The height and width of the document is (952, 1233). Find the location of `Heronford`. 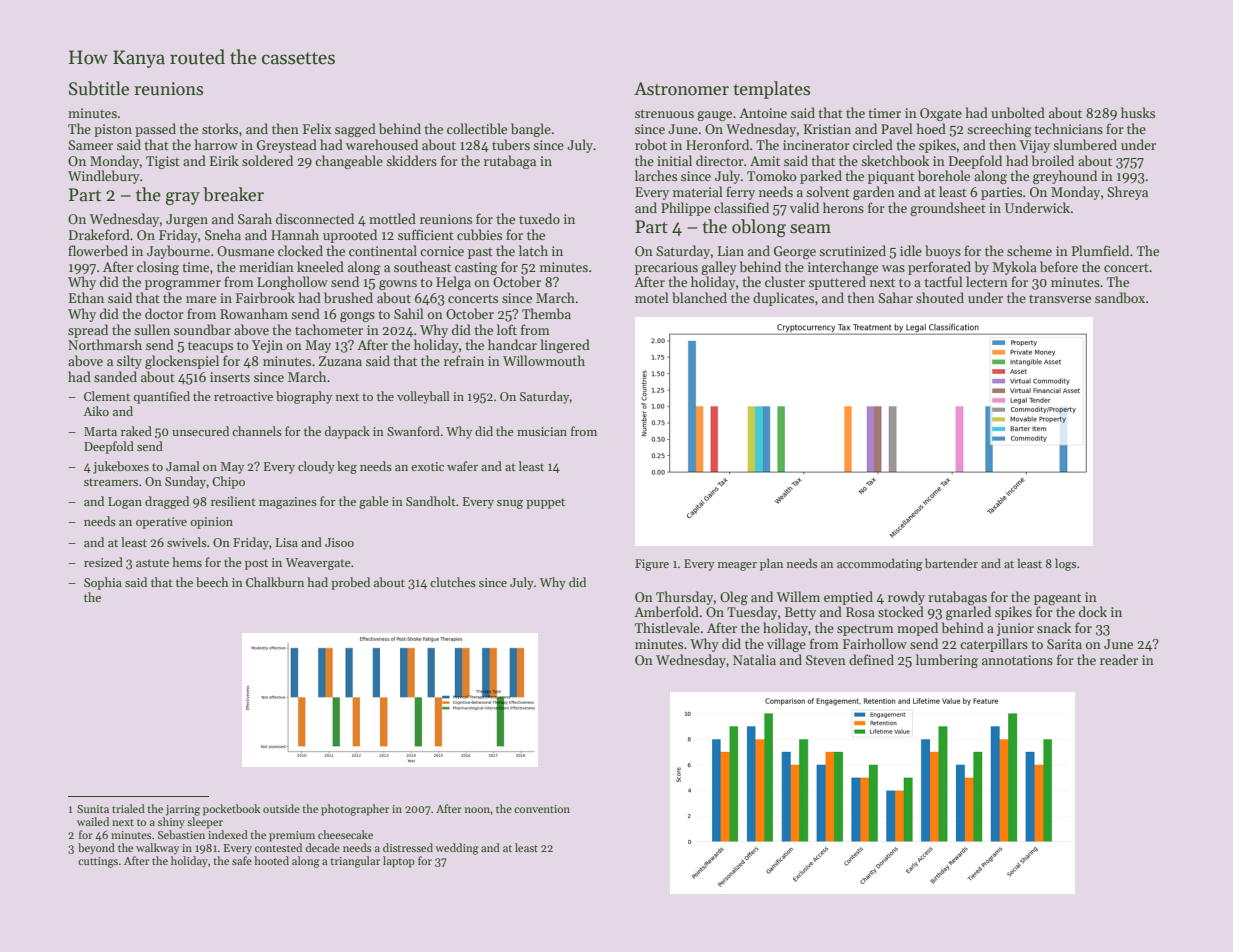

Heronford is located at coordinates (717, 144).
